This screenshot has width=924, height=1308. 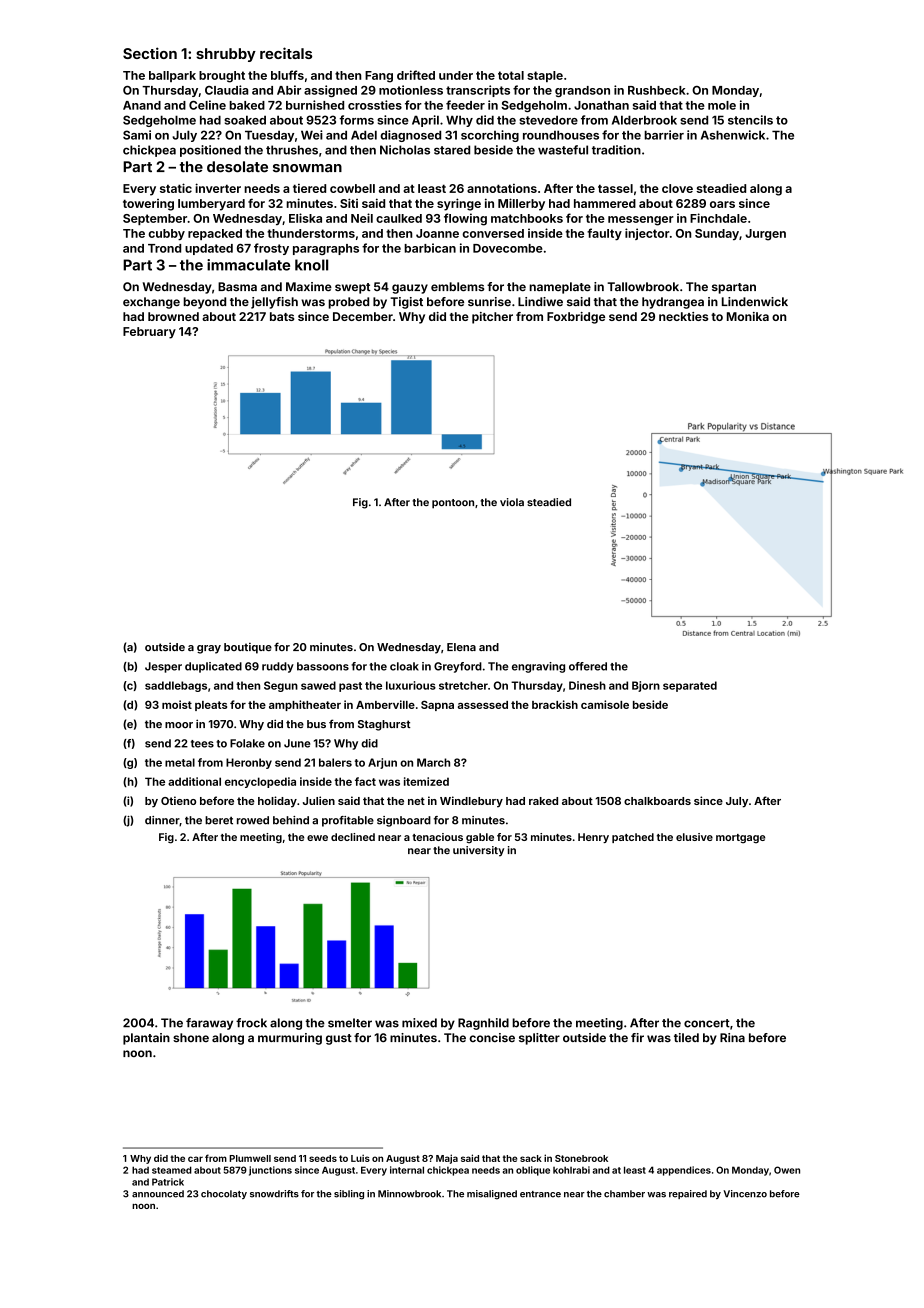 What do you see at coordinates (245, 120) in the screenshot?
I see `soaked` at bounding box center [245, 120].
